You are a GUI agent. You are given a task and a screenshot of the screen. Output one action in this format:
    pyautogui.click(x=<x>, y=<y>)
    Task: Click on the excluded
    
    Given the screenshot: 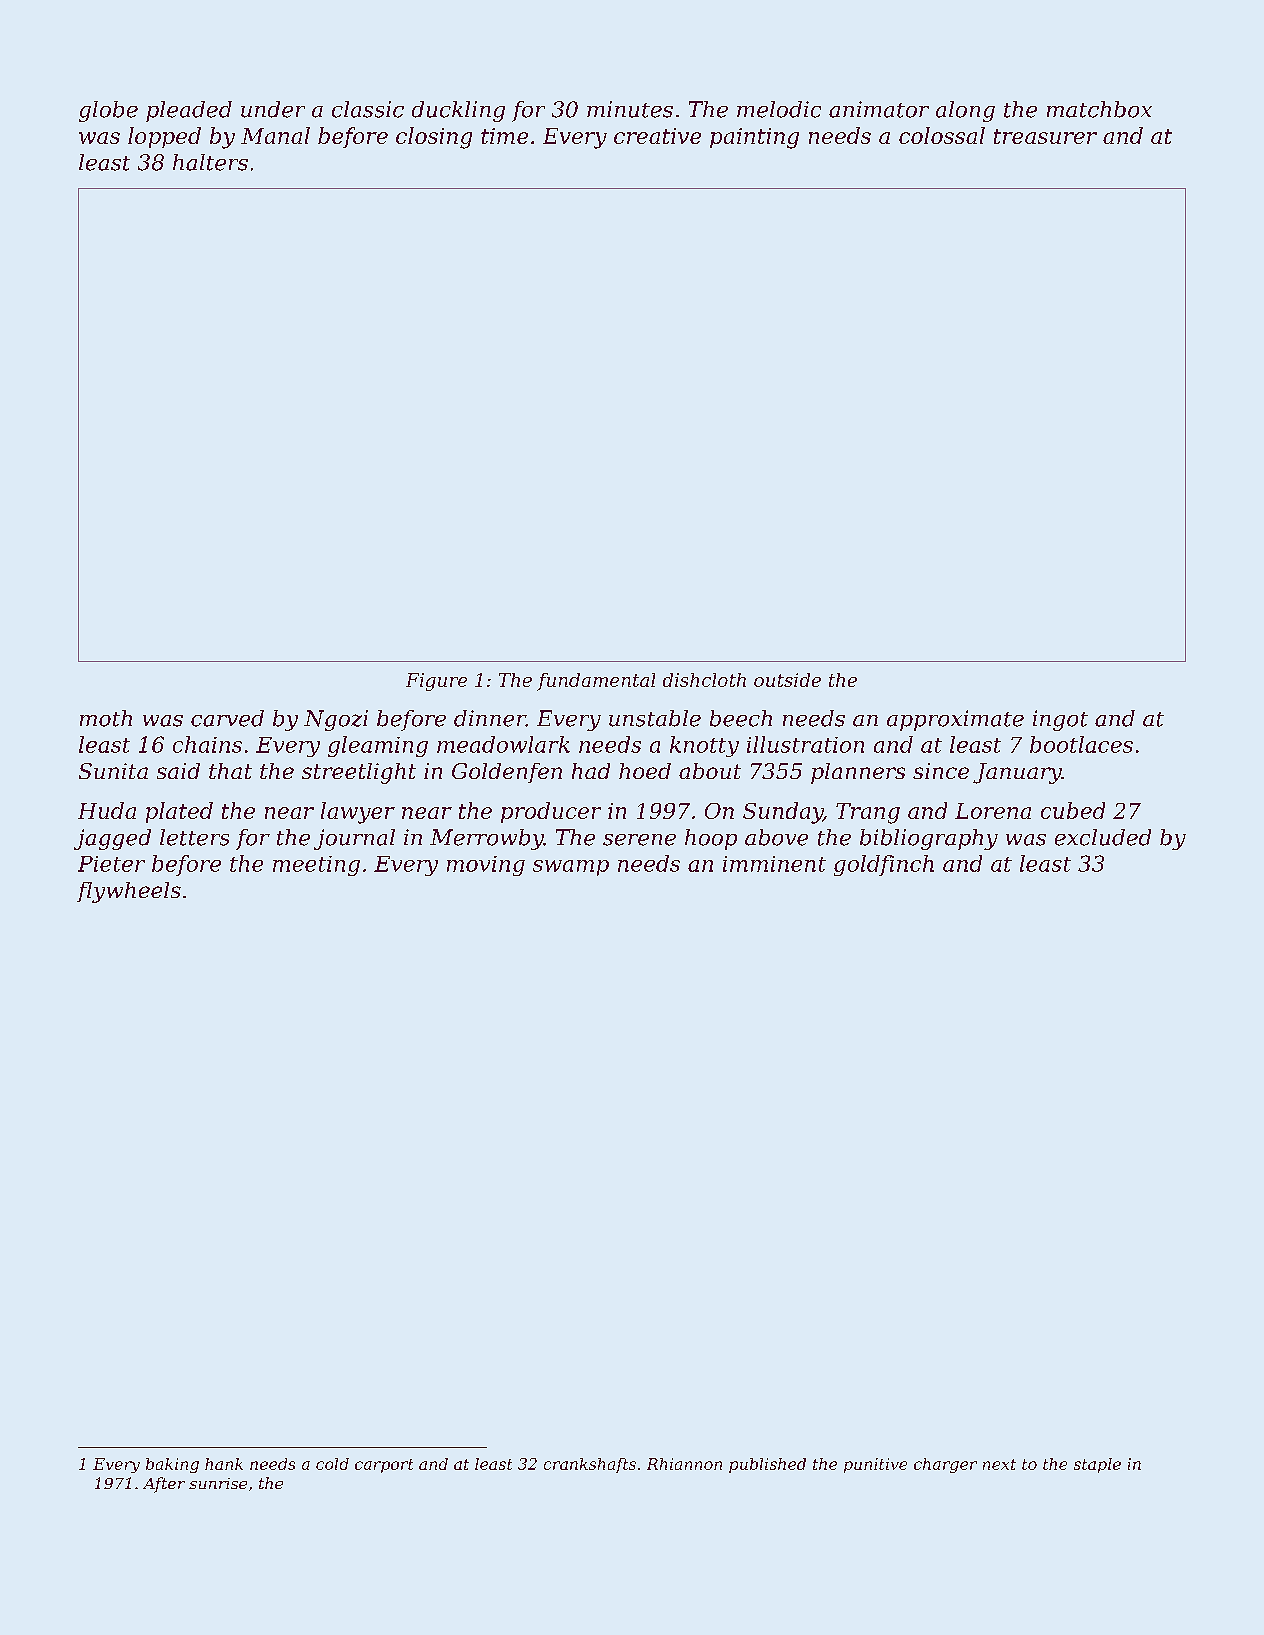 What is the action you would take?
    pyautogui.click(x=1103, y=837)
